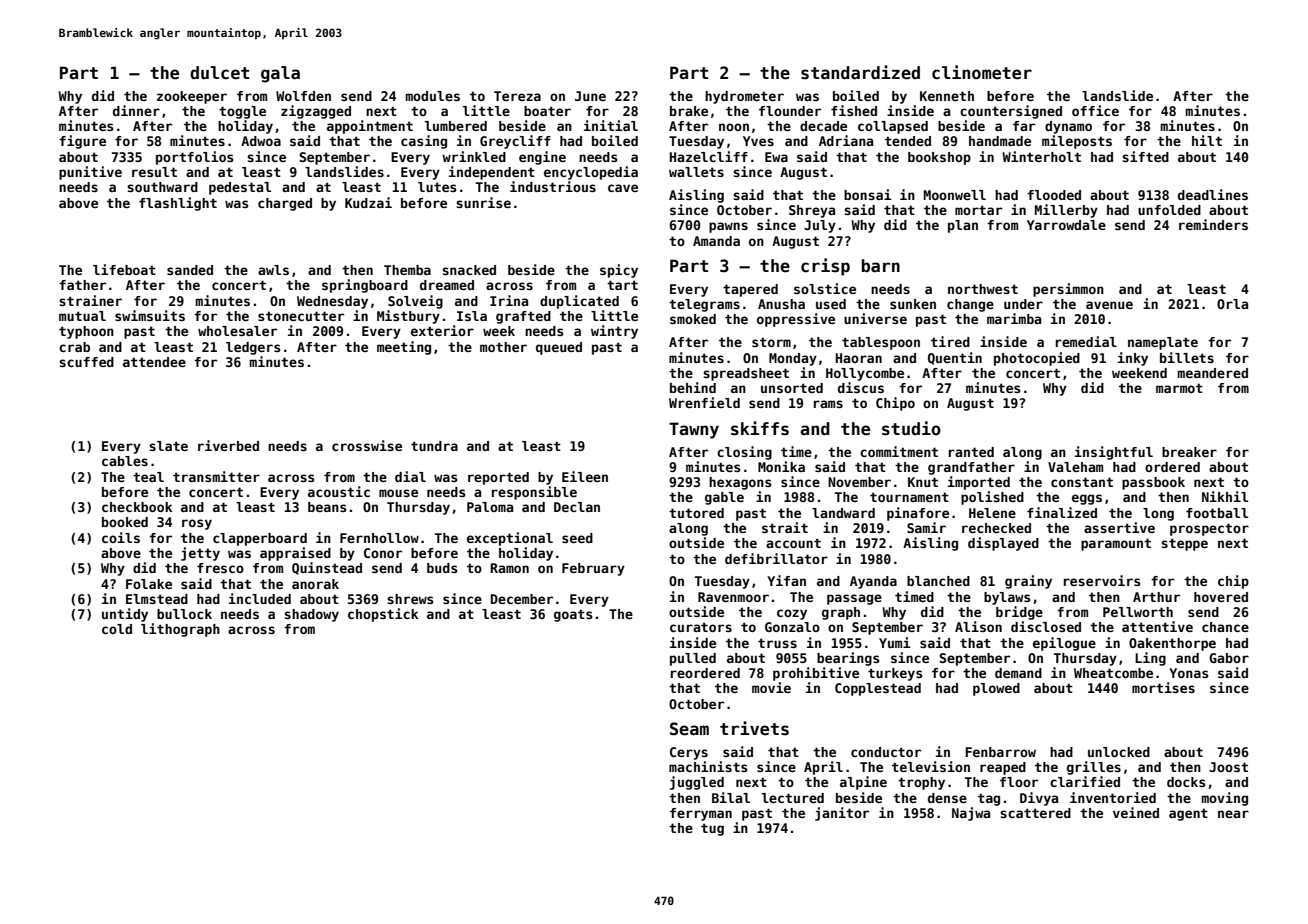  What do you see at coordinates (938, 581) in the document?
I see `blanched` at bounding box center [938, 581].
